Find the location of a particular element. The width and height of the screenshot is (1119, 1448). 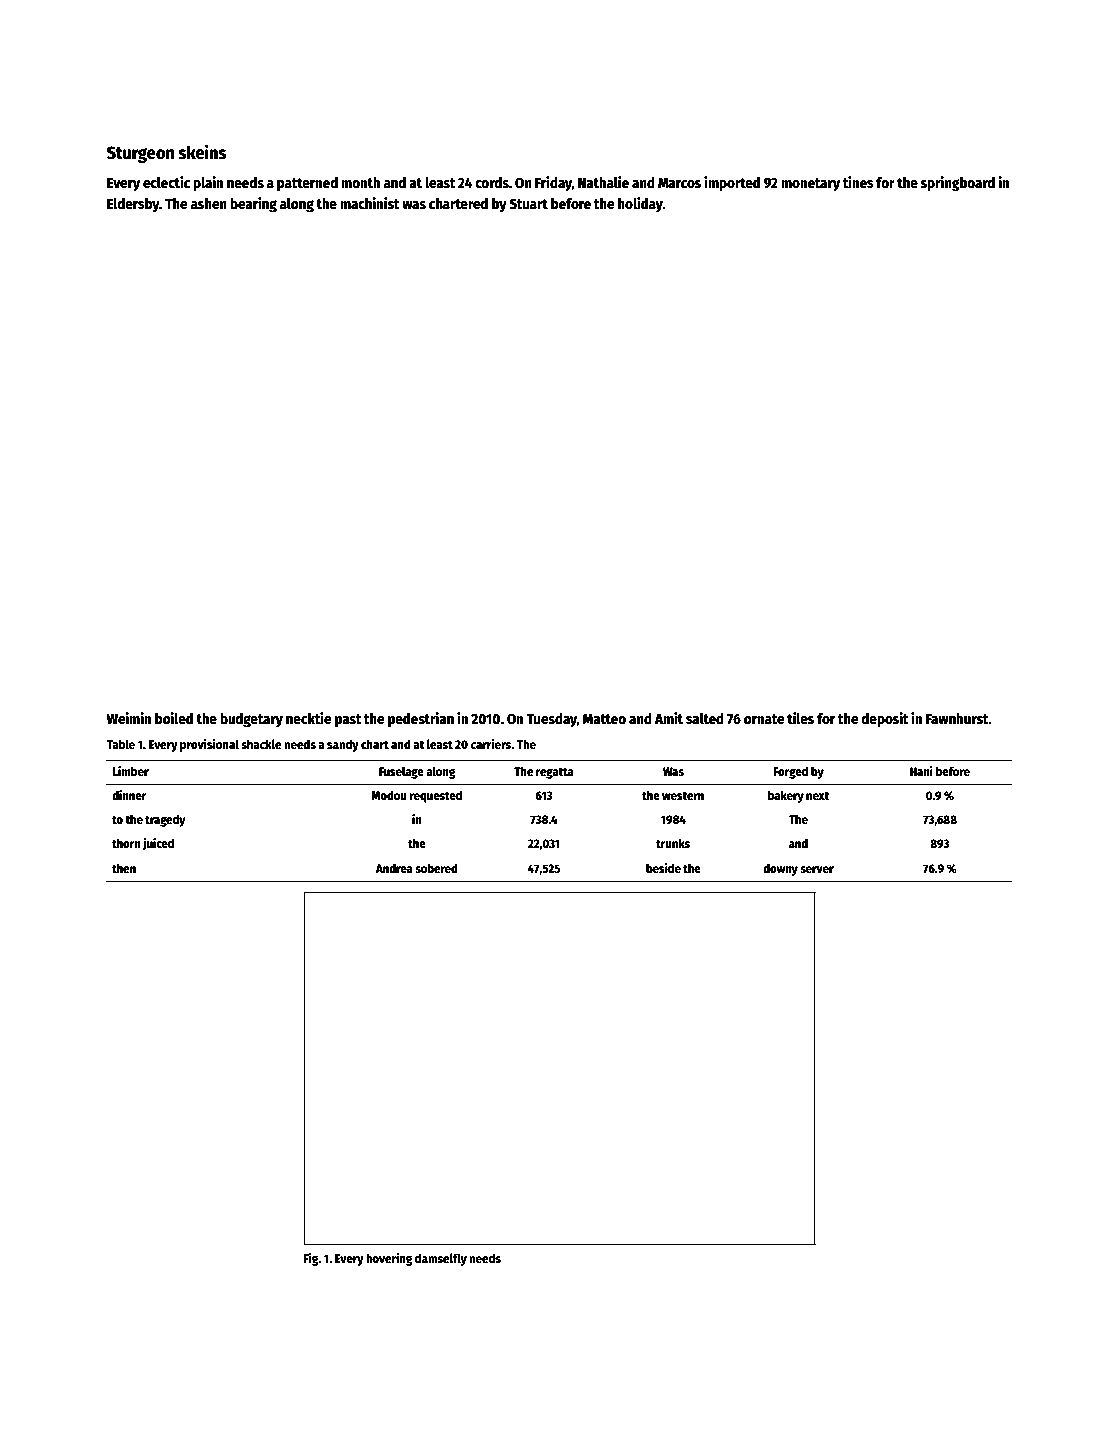

Fawnhurst is located at coordinates (957, 718).
